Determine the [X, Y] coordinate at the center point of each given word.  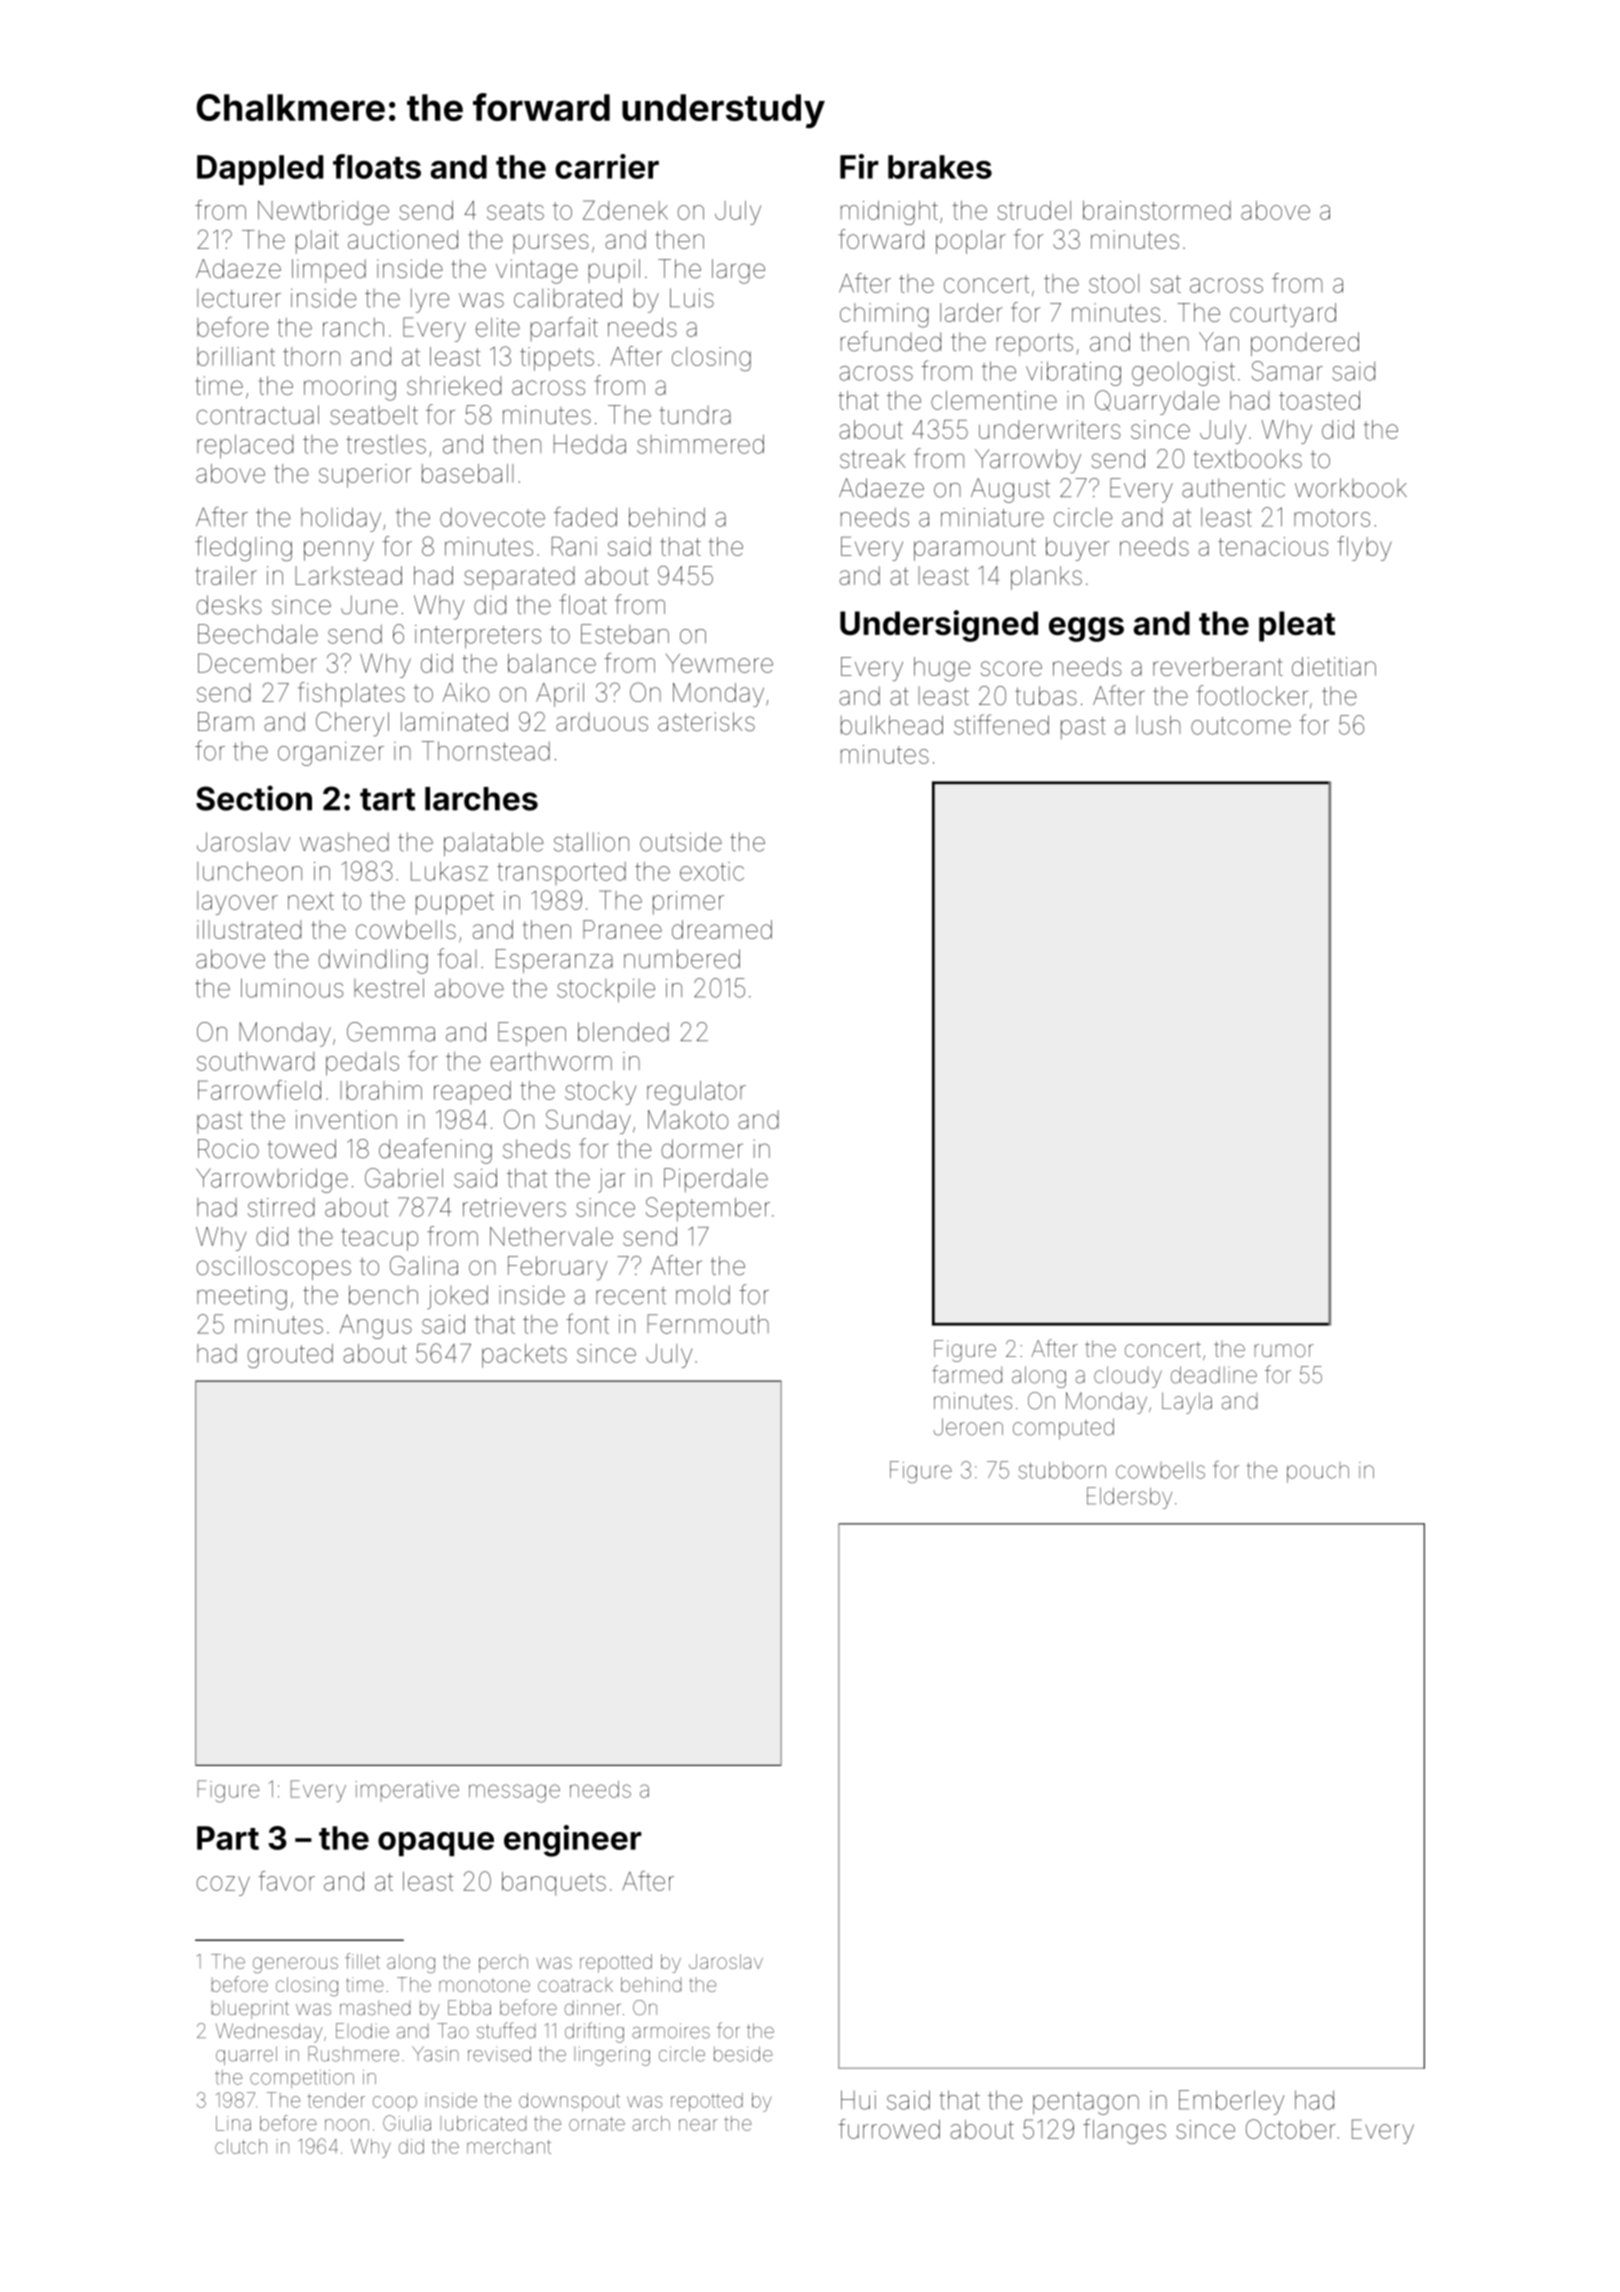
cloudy [1128, 1377]
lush [1158, 725]
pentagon [1086, 2103]
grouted [290, 1356]
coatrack [575, 1985]
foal [457, 958]
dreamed [722, 929]
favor [286, 1881]
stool [1114, 283]
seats [515, 211]
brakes [940, 167]
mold [703, 1295]
